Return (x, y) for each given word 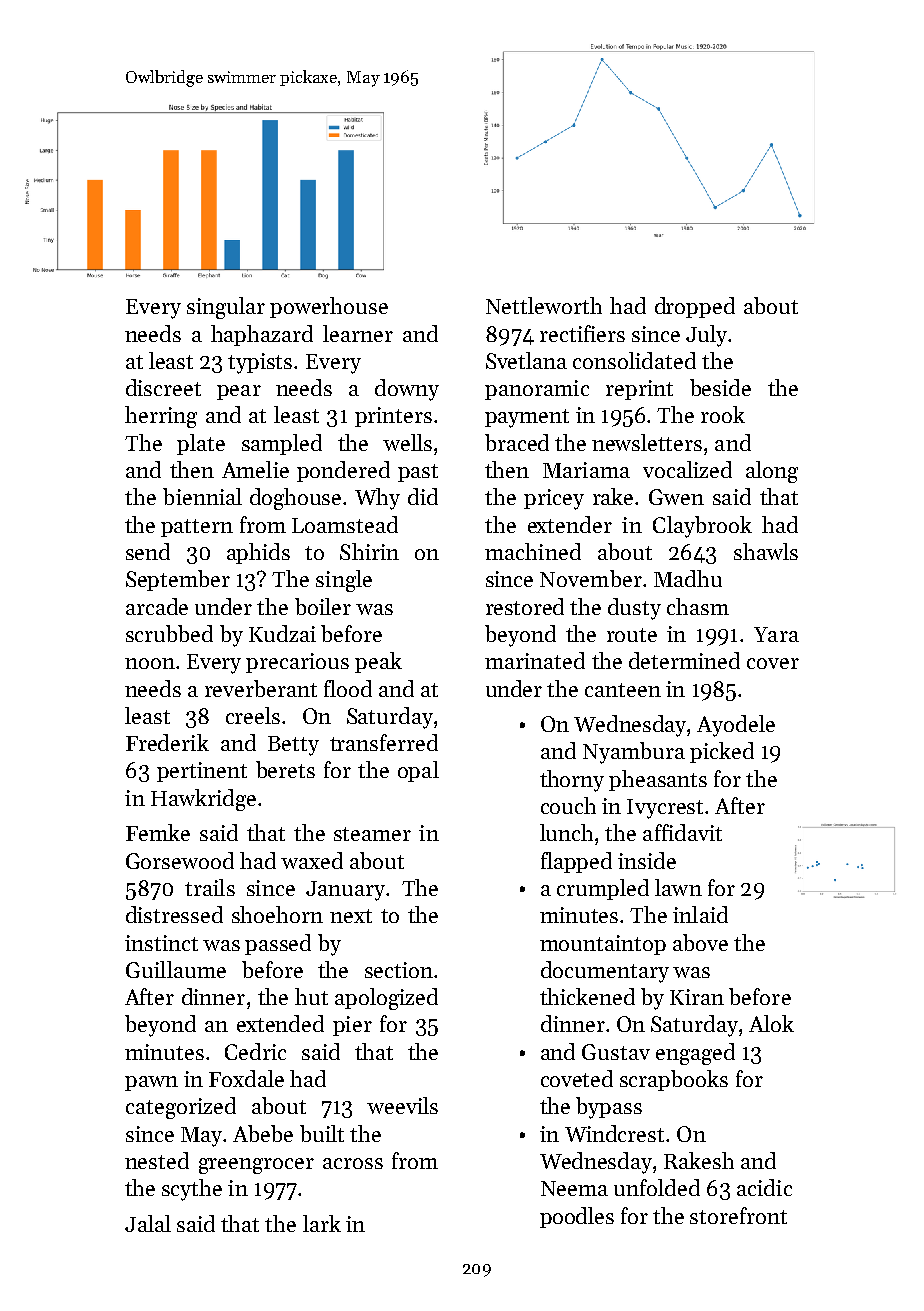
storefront (738, 1215)
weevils (402, 1105)
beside (720, 387)
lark (322, 1223)
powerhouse (329, 307)
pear (239, 392)
